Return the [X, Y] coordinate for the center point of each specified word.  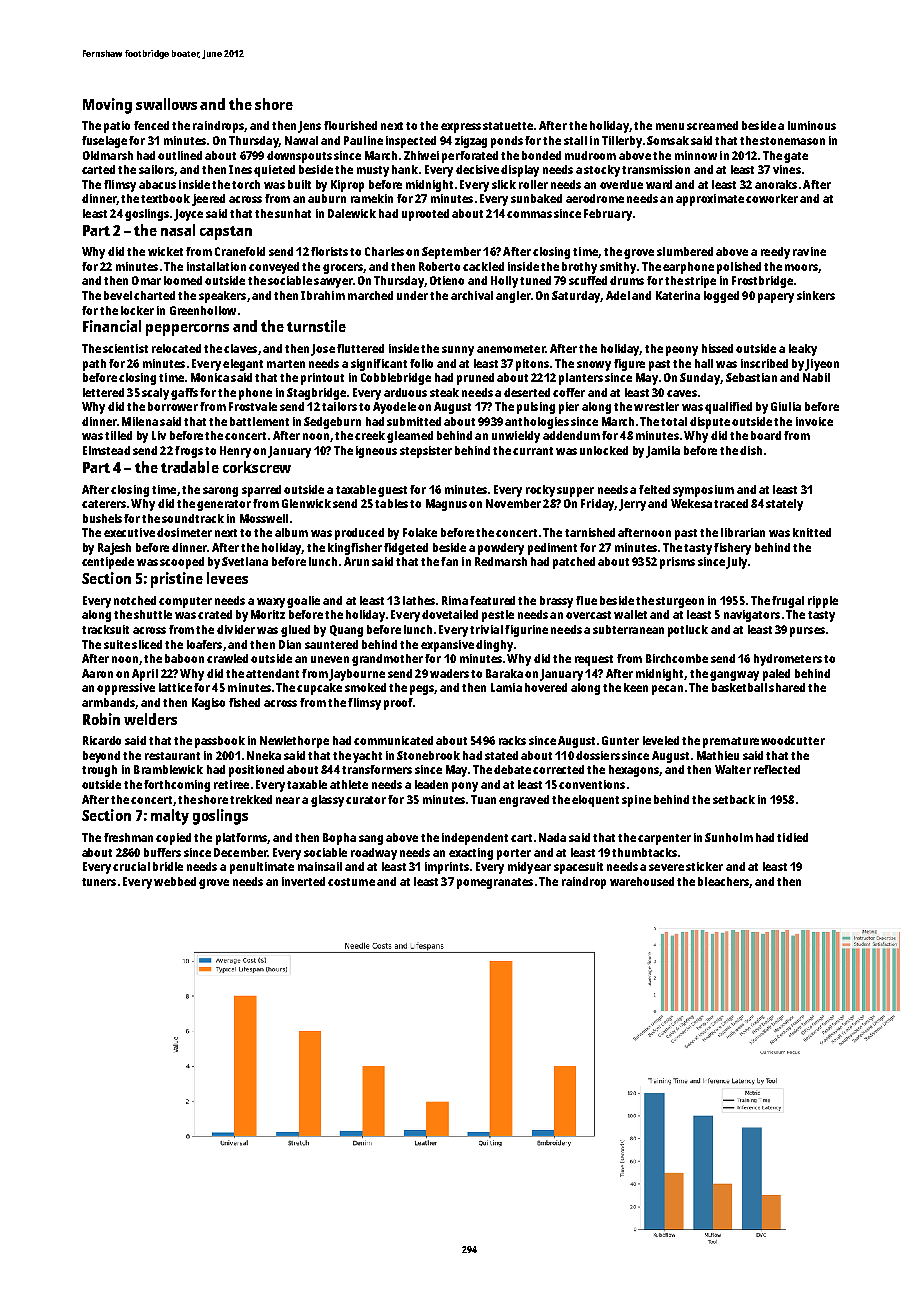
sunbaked [536, 198]
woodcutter [793, 740]
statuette [508, 126]
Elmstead [106, 450]
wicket [165, 251]
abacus [157, 184]
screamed [712, 125]
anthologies [537, 423]
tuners [99, 882]
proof [398, 704]
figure [629, 365]
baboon [184, 658]
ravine [809, 251]
